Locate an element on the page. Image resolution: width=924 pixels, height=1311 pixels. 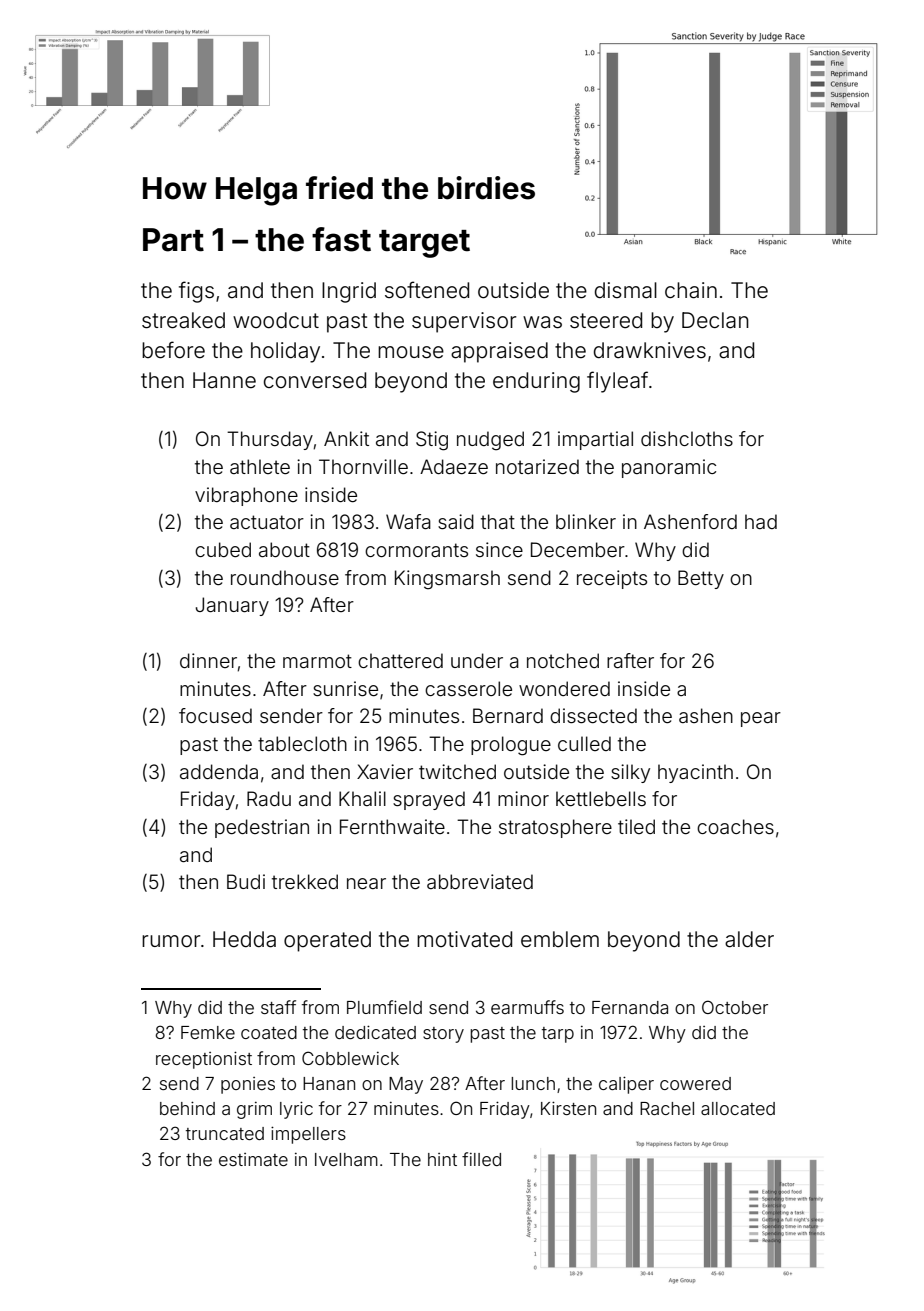
cubed is located at coordinates (223, 549).
